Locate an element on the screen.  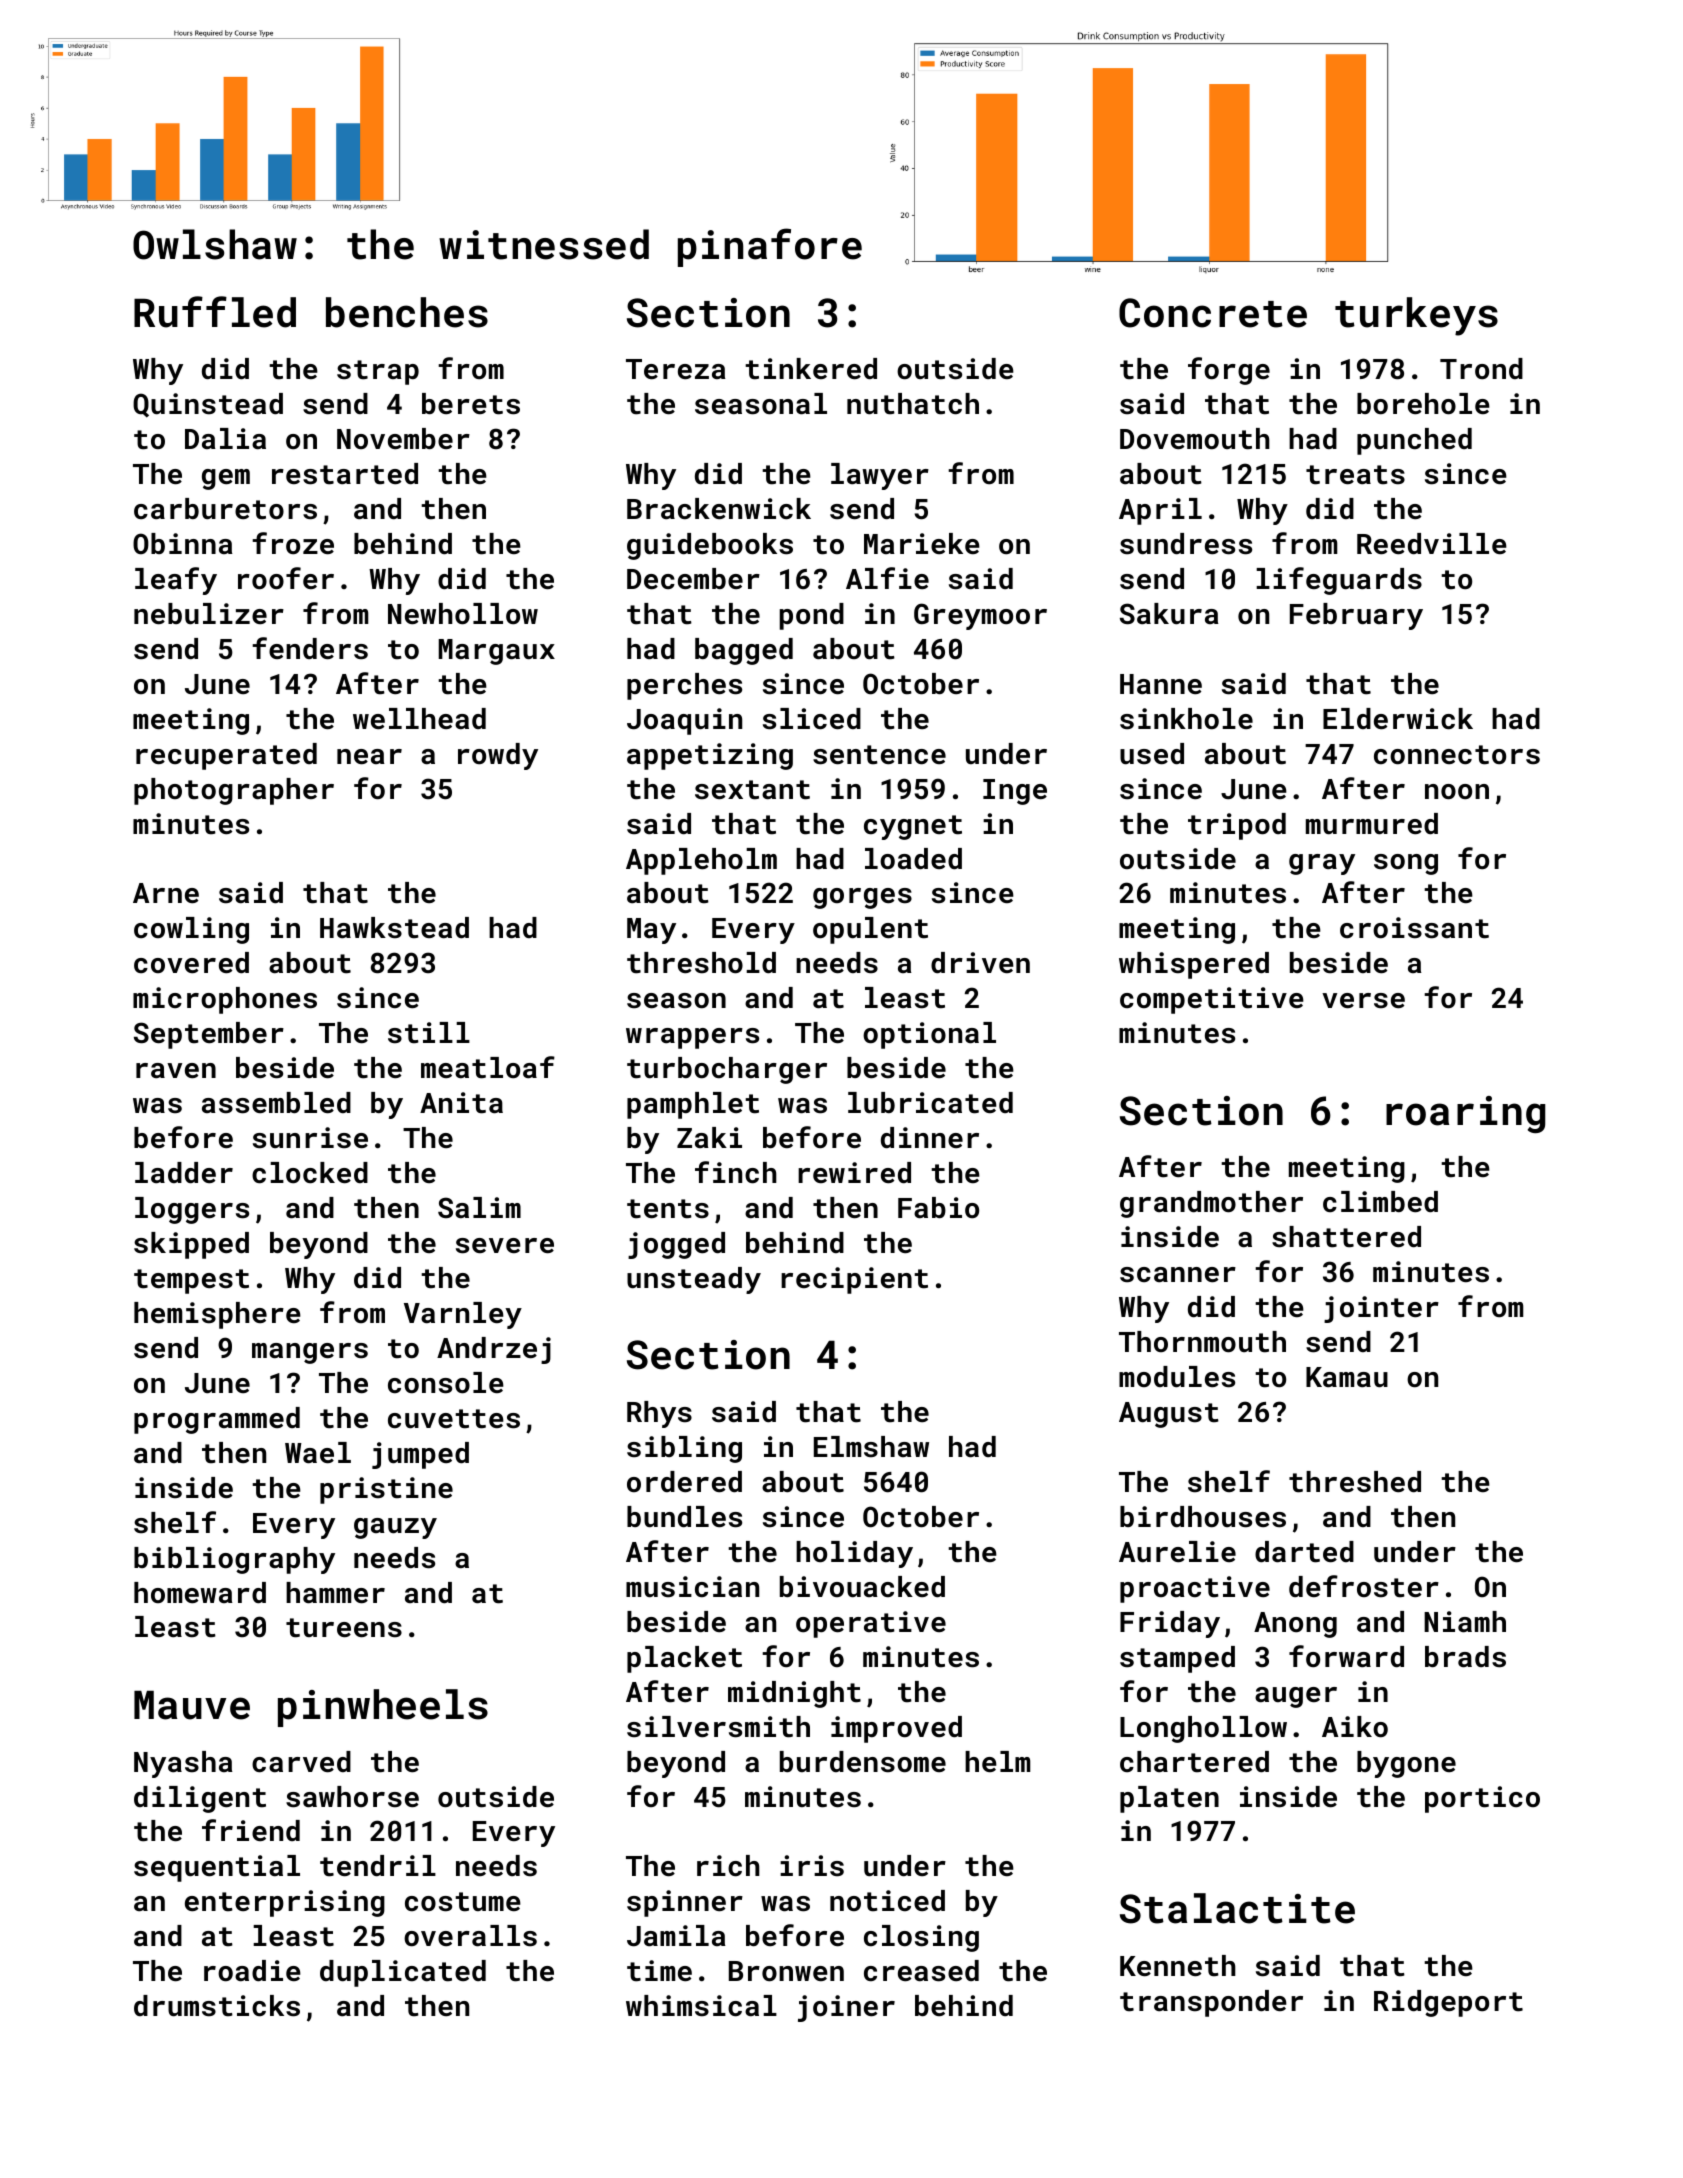
carved is located at coordinates (301, 1762).
